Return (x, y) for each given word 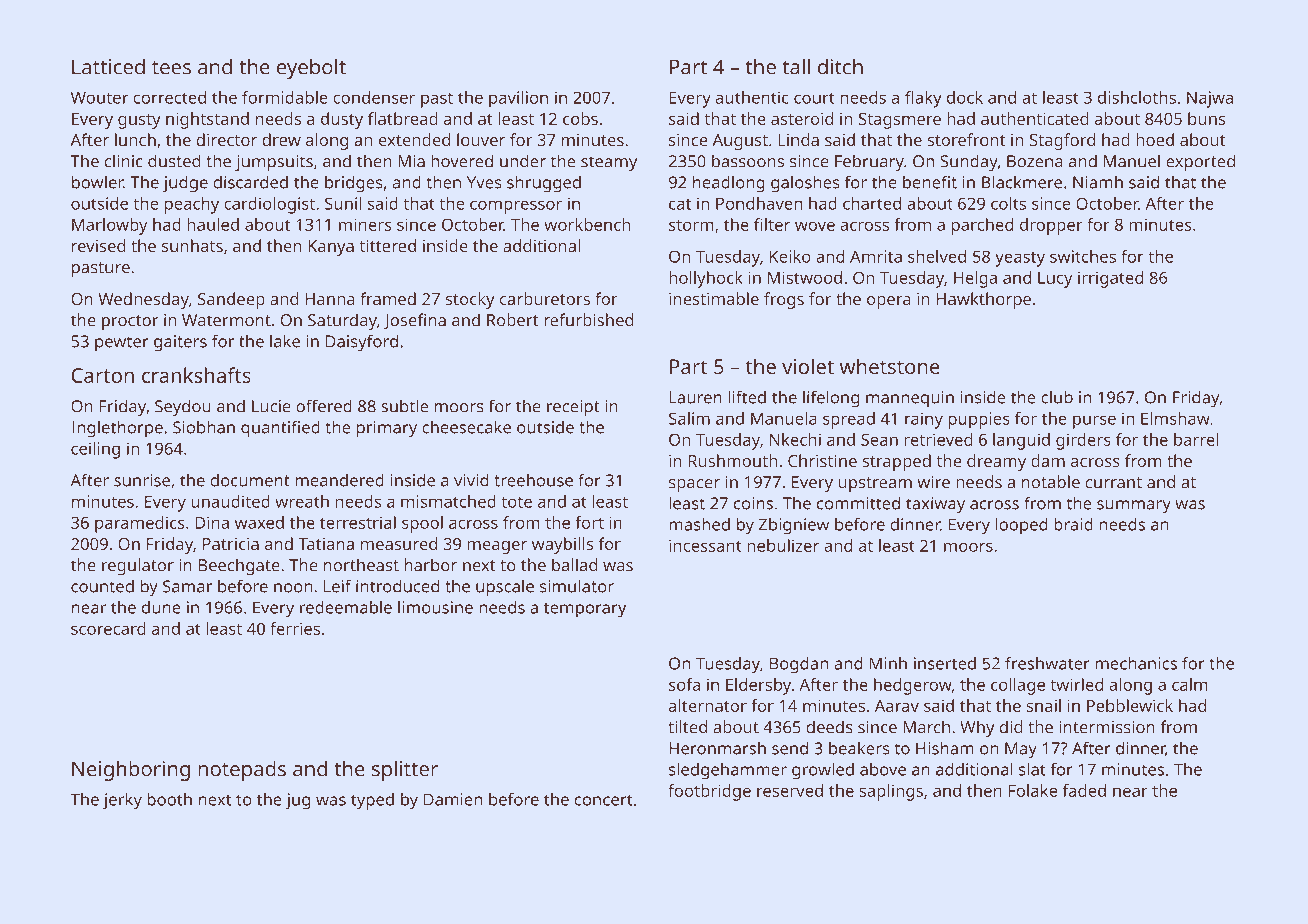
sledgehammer (728, 771)
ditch (840, 67)
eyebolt (311, 69)
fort (589, 522)
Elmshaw (1175, 418)
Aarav (897, 706)
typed (372, 801)
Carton (103, 375)
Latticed (108, 67)
